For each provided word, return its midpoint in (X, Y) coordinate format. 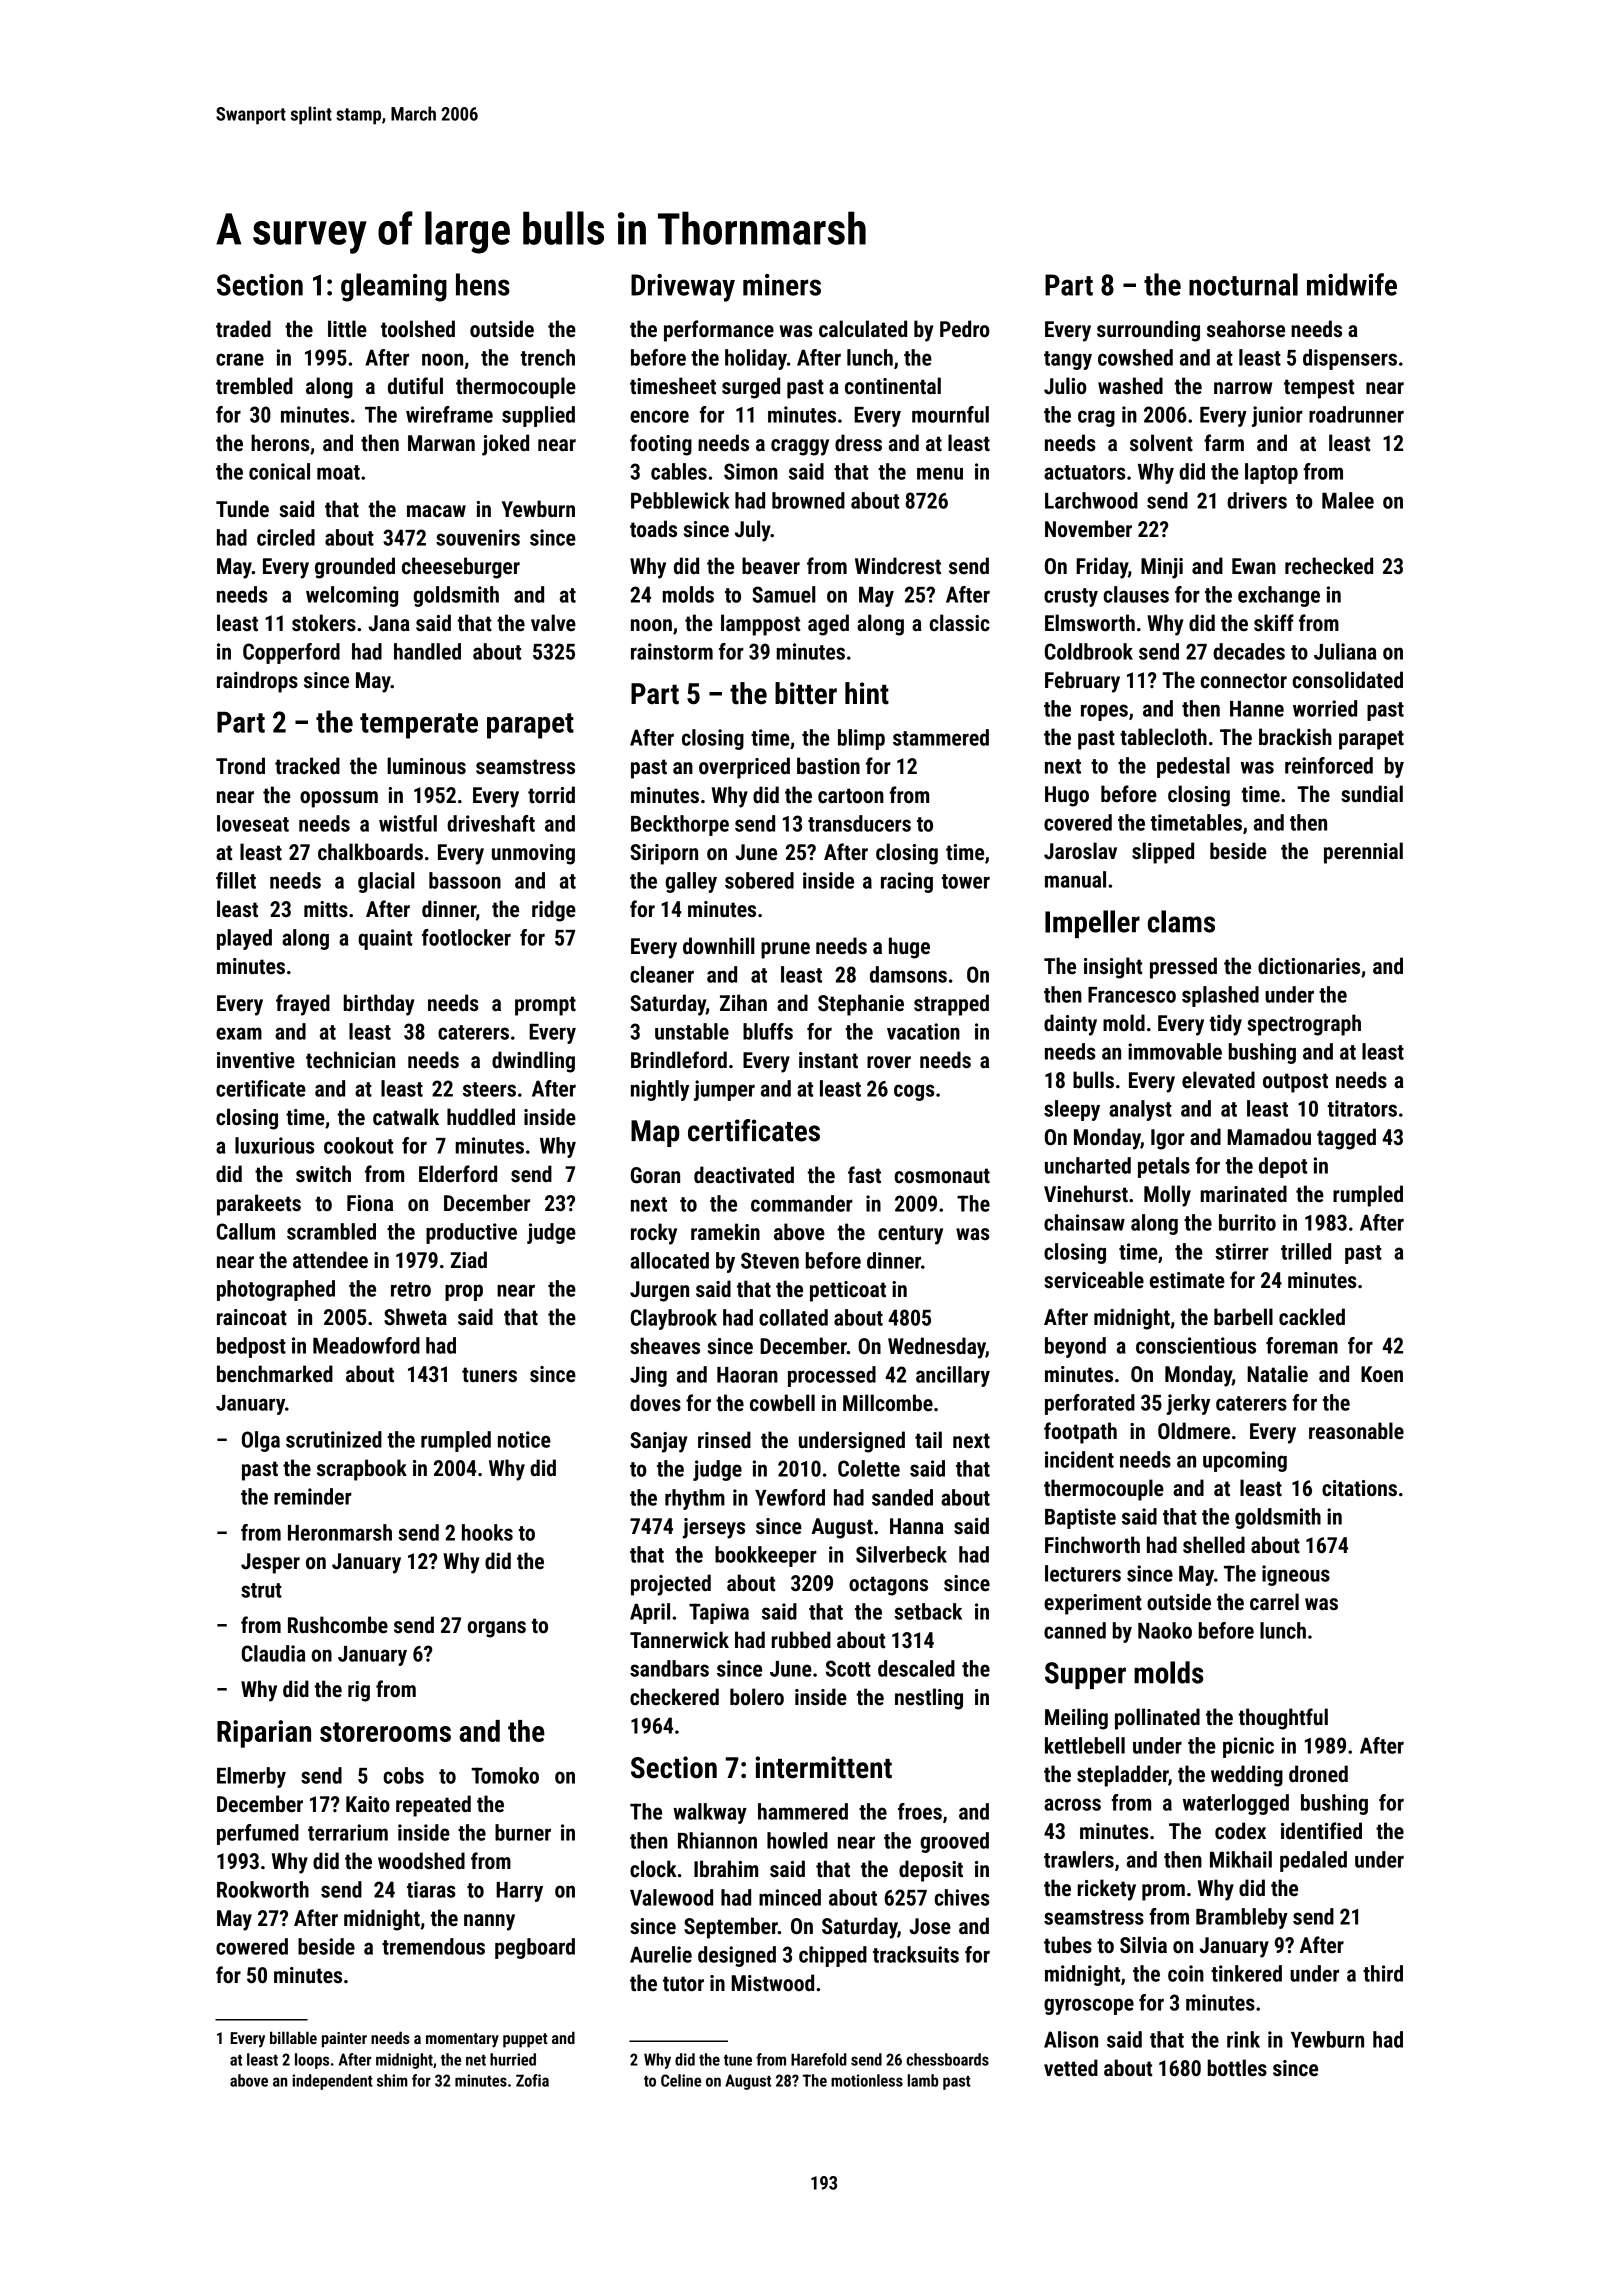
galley (691, 882)
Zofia (532, 2080)
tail (928, 1440)
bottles (1237, 2068)
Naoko (1165, 1630)
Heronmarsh (340, 1532)
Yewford (790, 1497)
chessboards (947, 2059)
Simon (751, 471)
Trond (240, 766)
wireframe (449, 414)
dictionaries (1309, 966)
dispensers (1350, 359)
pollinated (1157, 1719)
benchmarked (275, 1374)
